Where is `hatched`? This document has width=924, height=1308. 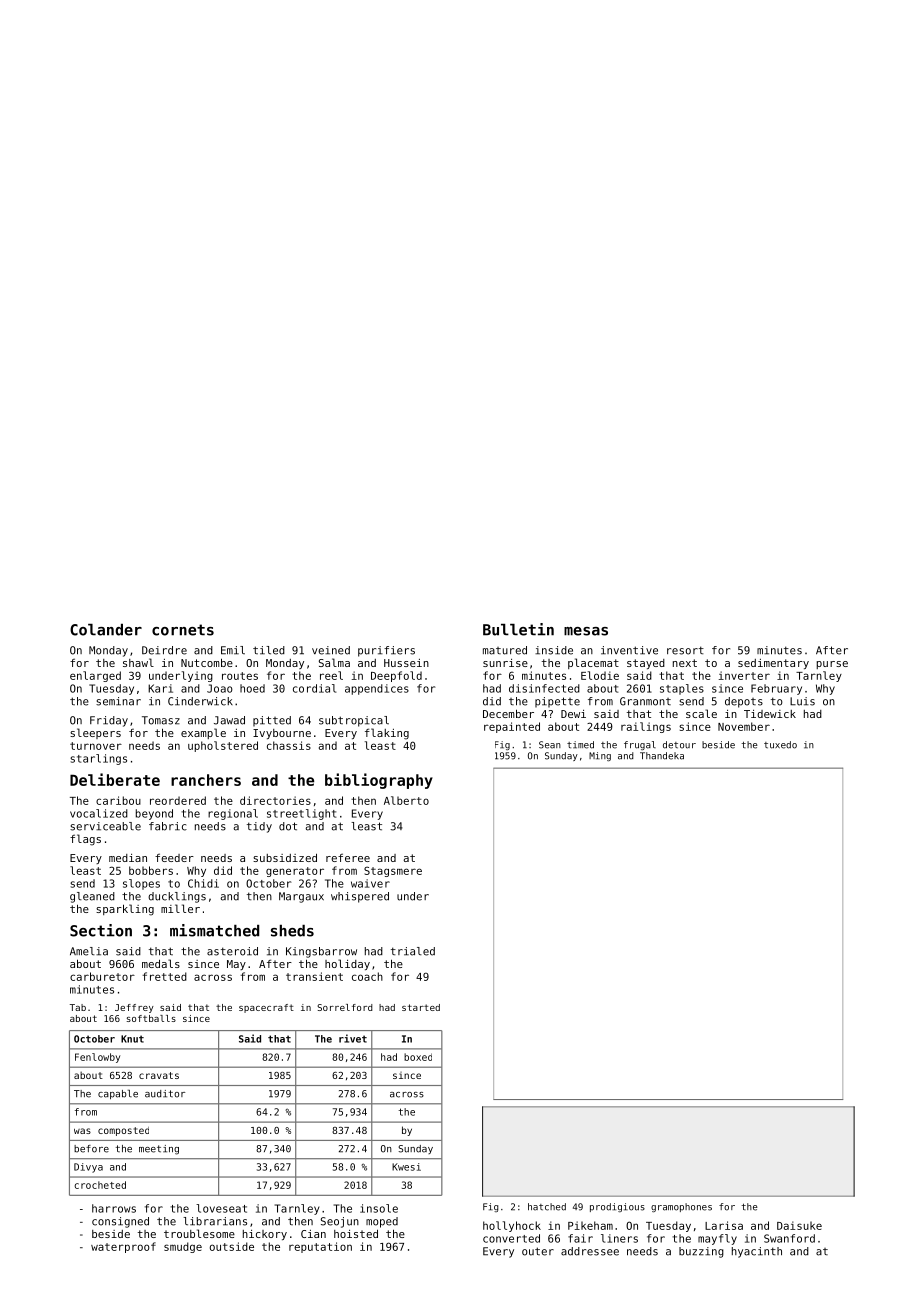 hatched is located at coordinates (547, 1207).
